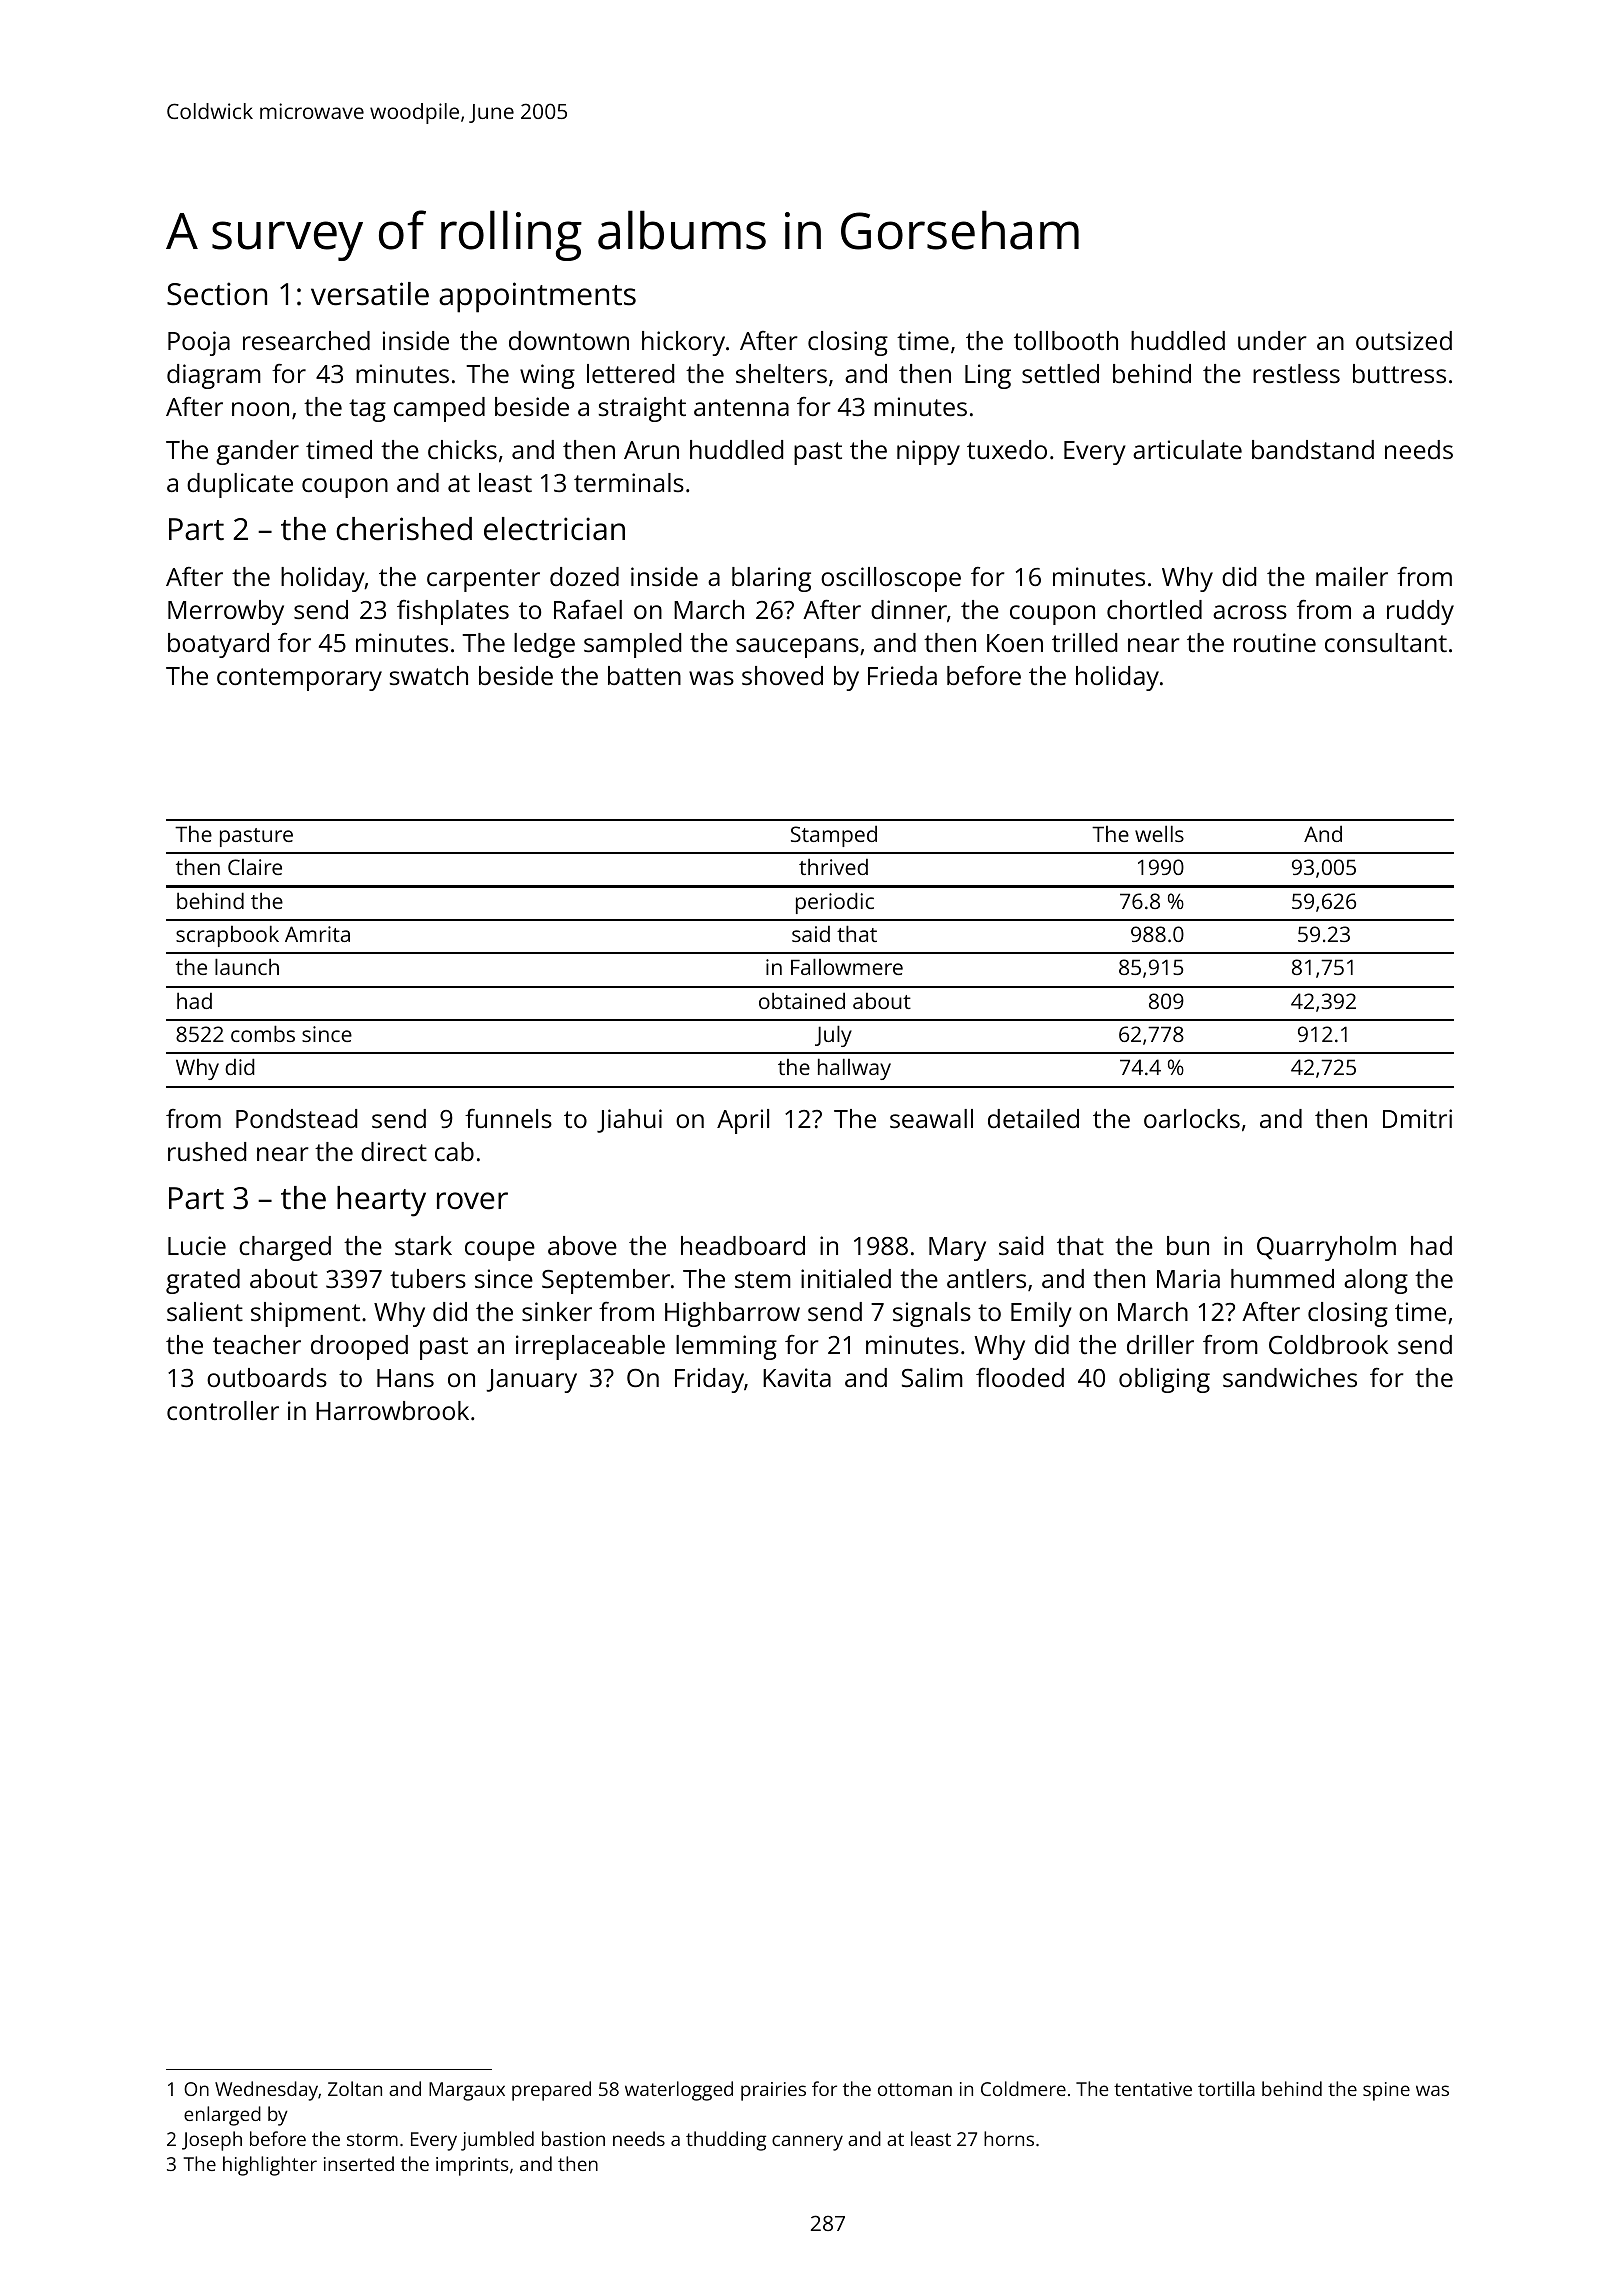 The width and height of the screenshot is (1620, 2292). I want to click on obliging, so click(1164, 1380).
